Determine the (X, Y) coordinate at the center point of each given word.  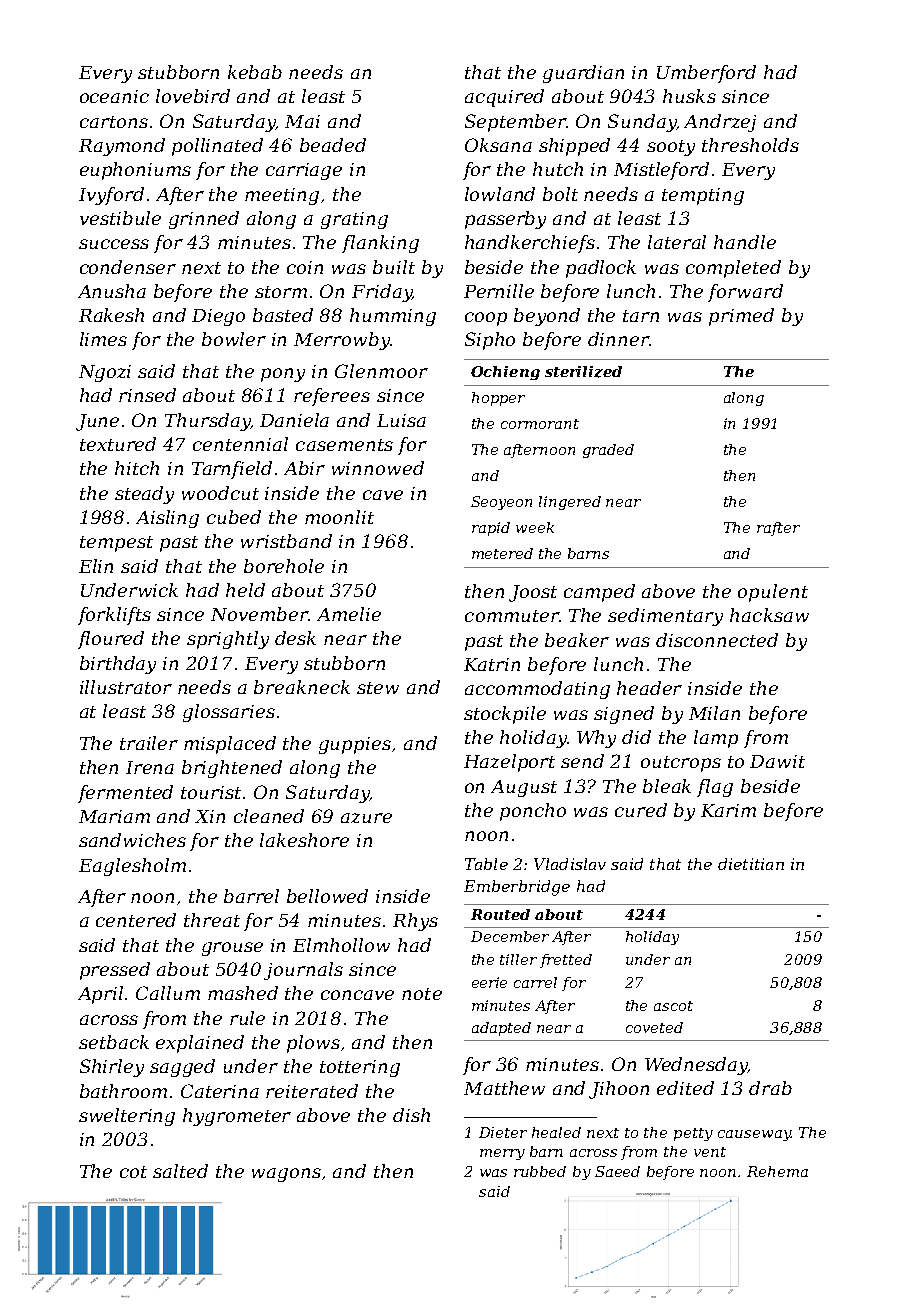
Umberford (706, 74)
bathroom (123, 1091)
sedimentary (665, 617)
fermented (125, 794)
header (649, 688)
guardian (583, 74)
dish (411, 1115)
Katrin (492, 664)
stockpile (505, 715)
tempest (116, 544)
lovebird (193, 96)
